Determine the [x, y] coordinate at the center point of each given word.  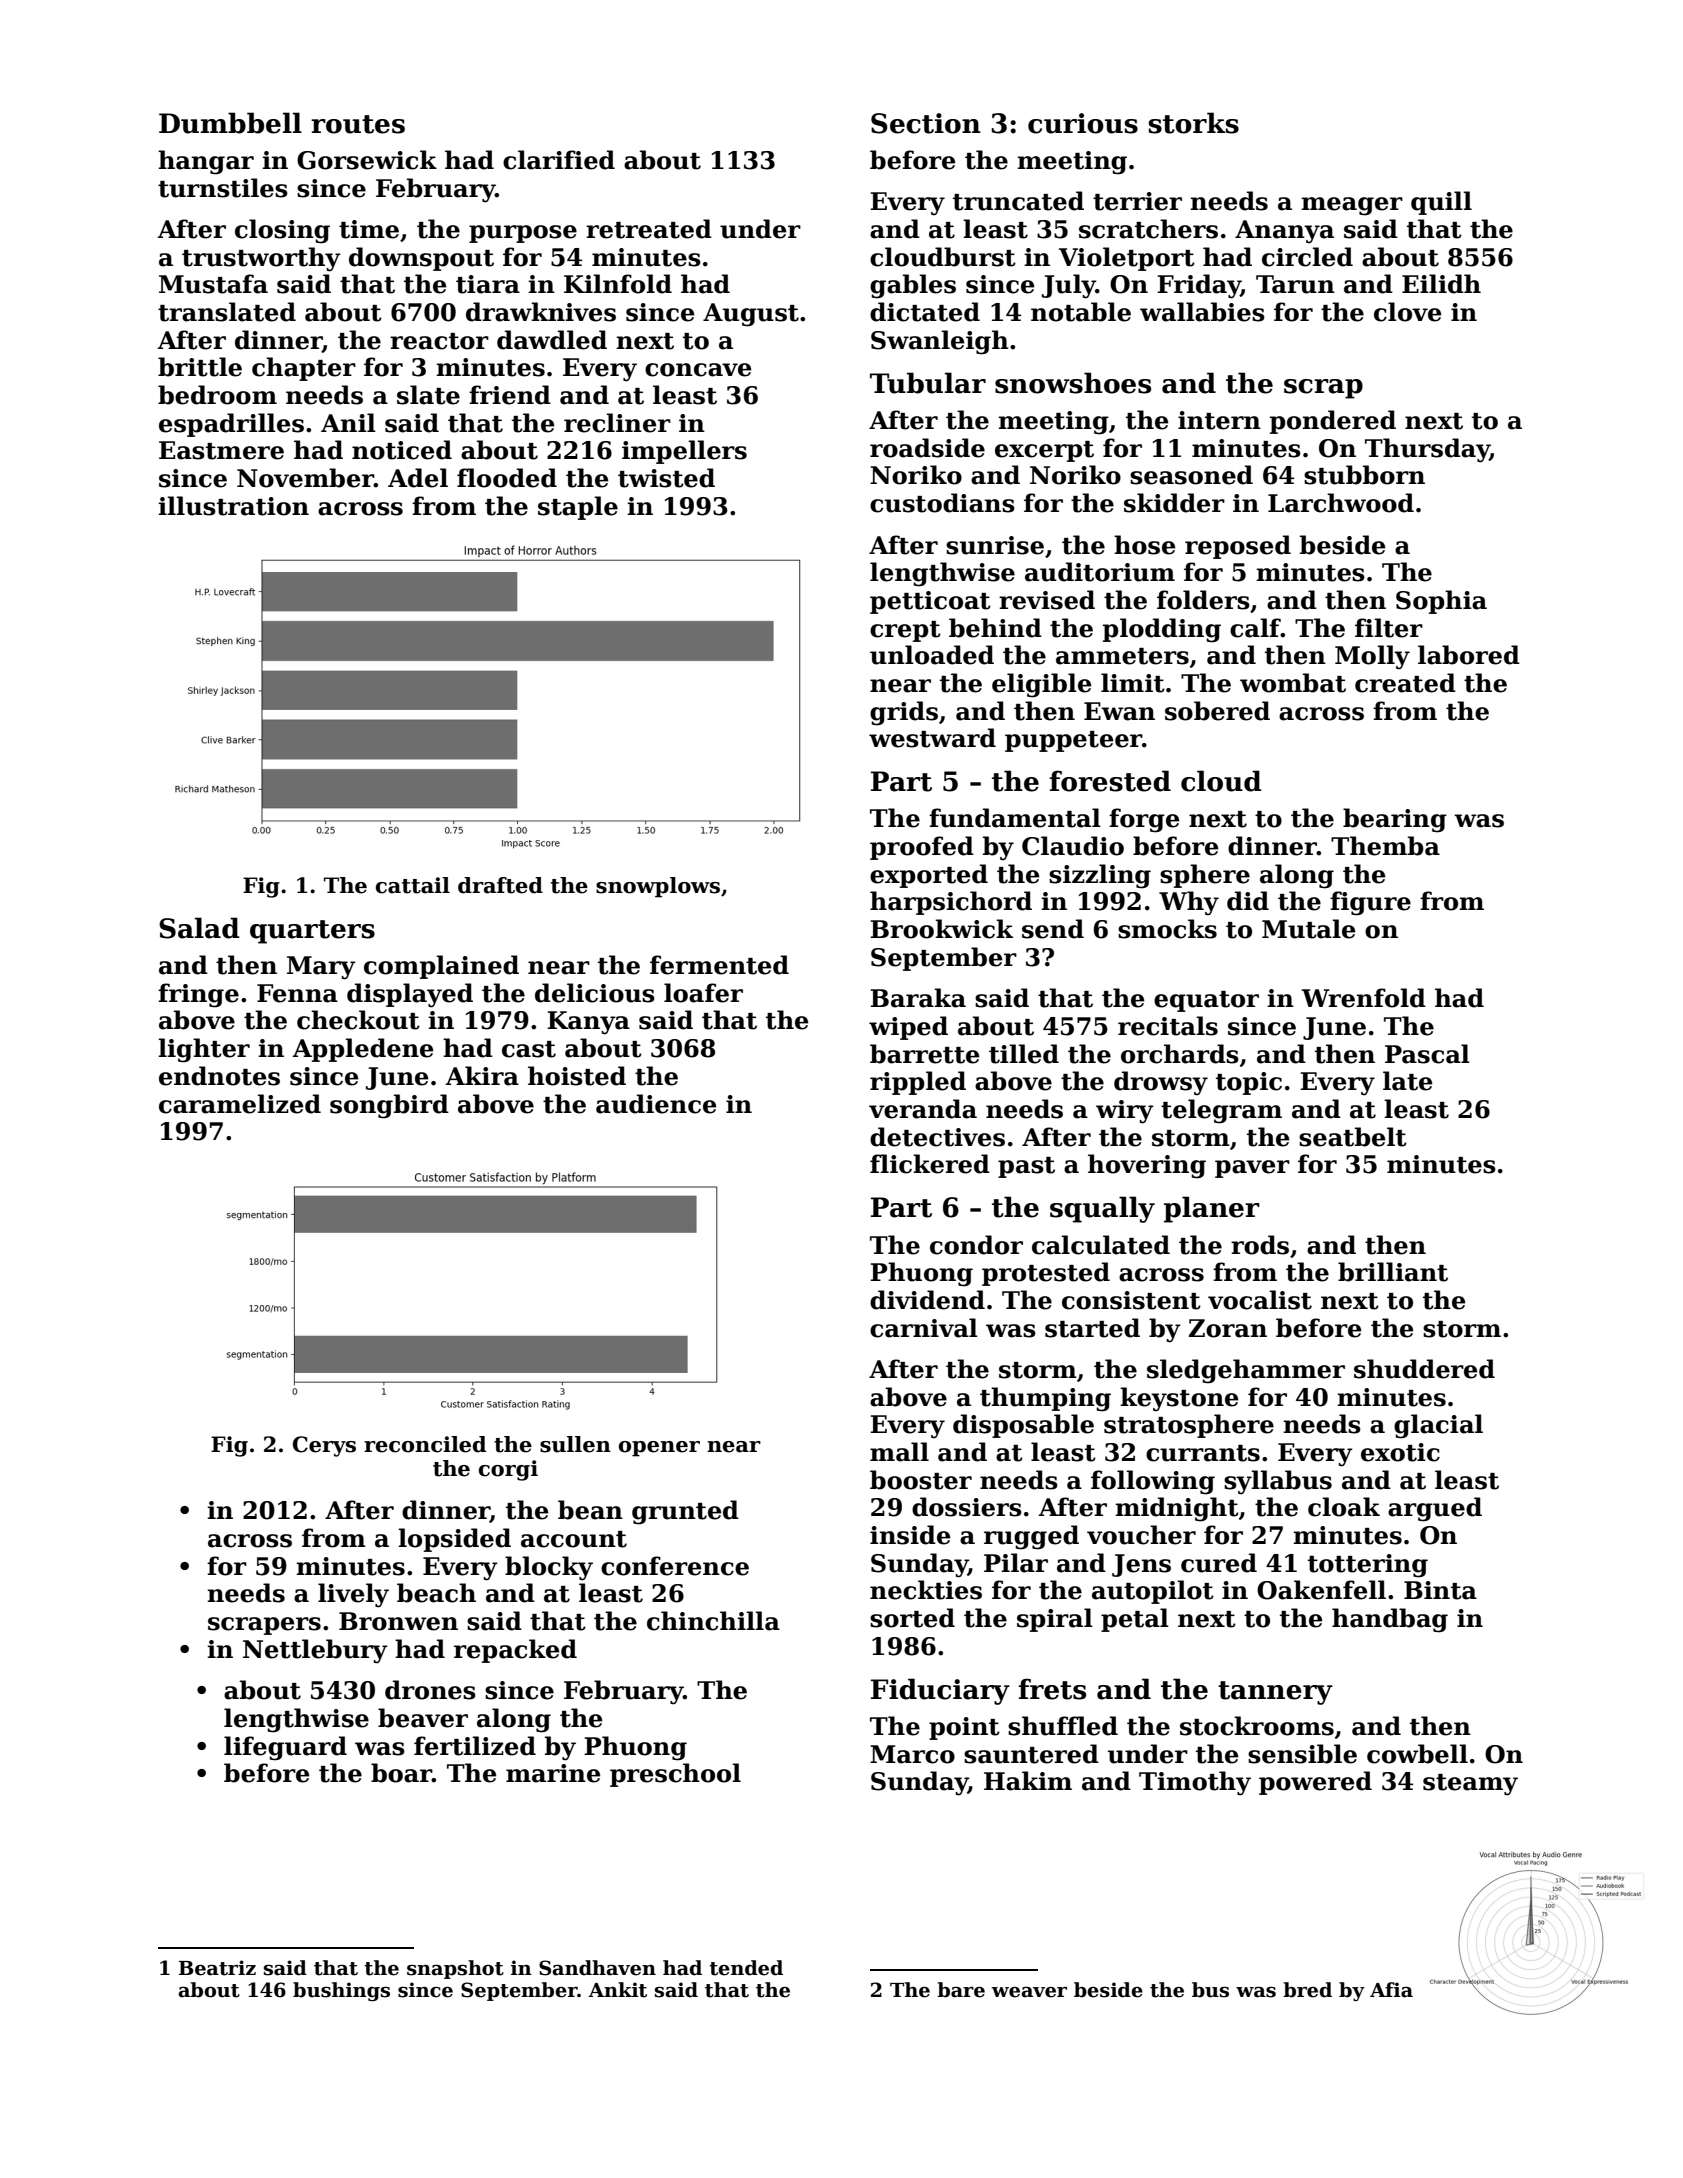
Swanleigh [940, 342]
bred [1307, 1990]
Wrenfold [1364, 998]
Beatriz [217, 1968]
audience [656, 1104]
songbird [389, 1106]
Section [926, 123]
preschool [675, 1775]
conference [675, 1566]
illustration [233, 506]
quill [1441, 203]
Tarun [1295, 284]
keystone [1179, 1399]
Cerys [324, 1446]
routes [358, 124]
